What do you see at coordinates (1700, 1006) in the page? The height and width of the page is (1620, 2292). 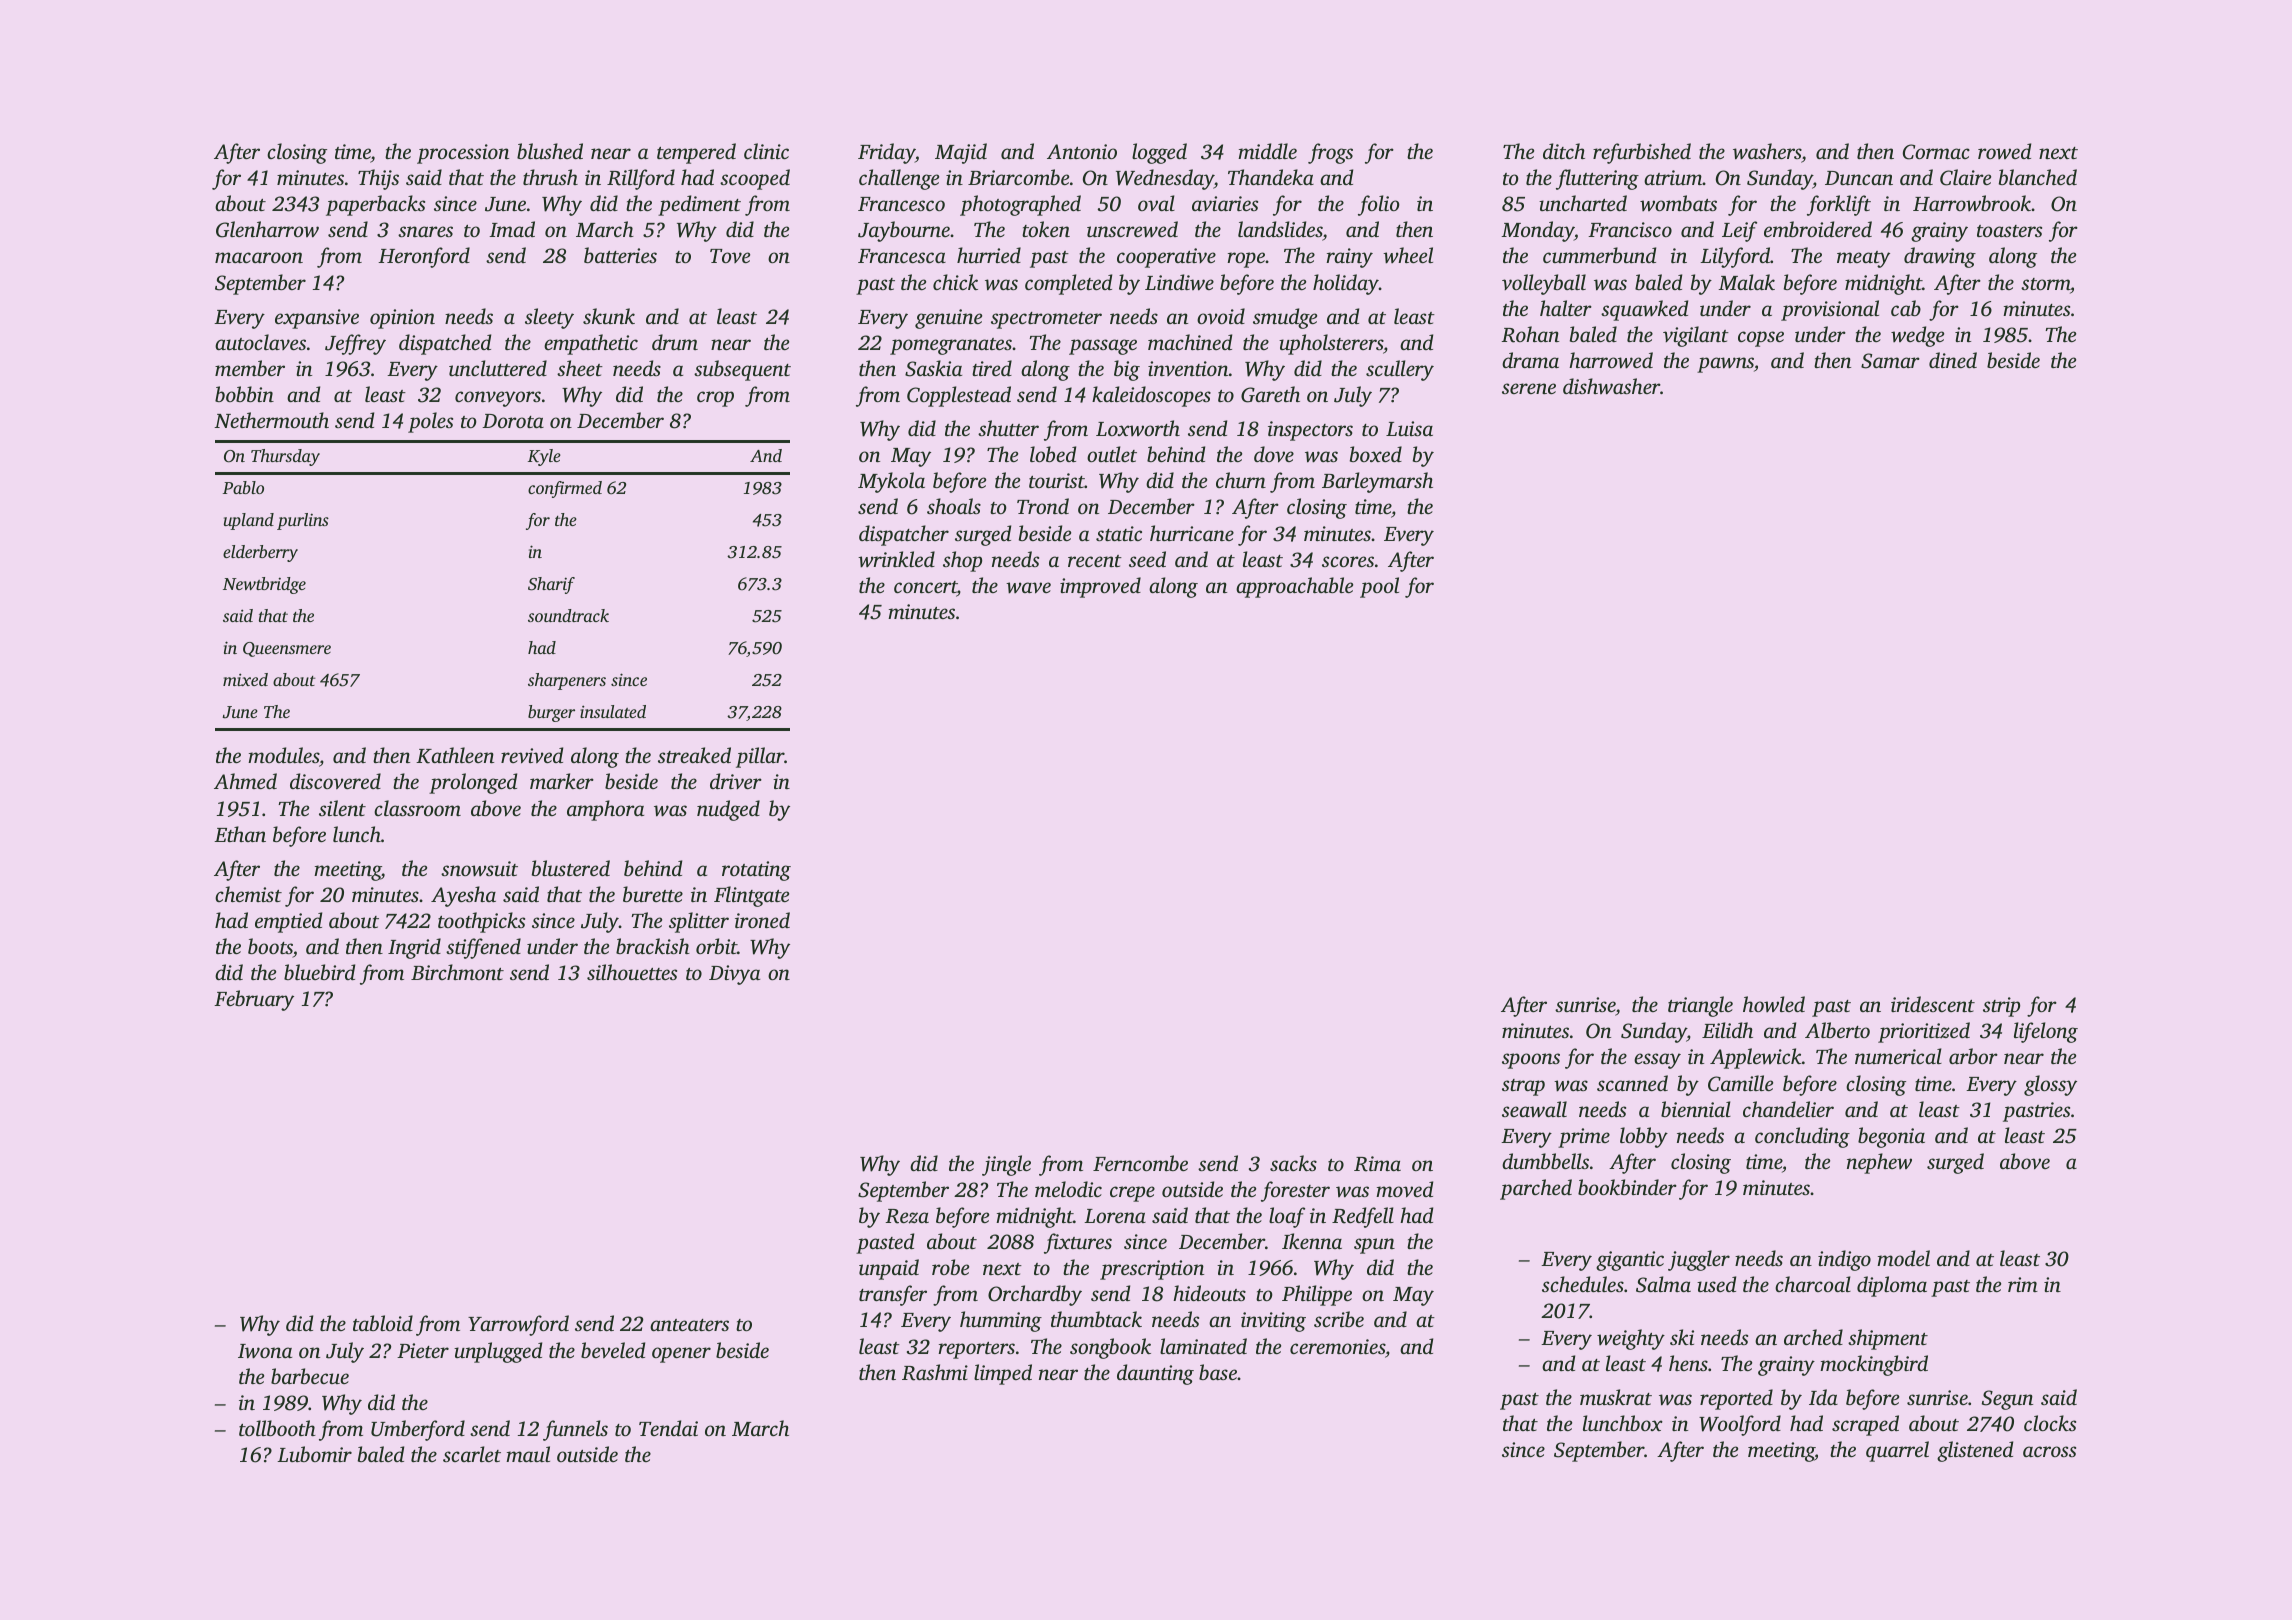 I see `triangle` at bounding box center [1700, 1006].
